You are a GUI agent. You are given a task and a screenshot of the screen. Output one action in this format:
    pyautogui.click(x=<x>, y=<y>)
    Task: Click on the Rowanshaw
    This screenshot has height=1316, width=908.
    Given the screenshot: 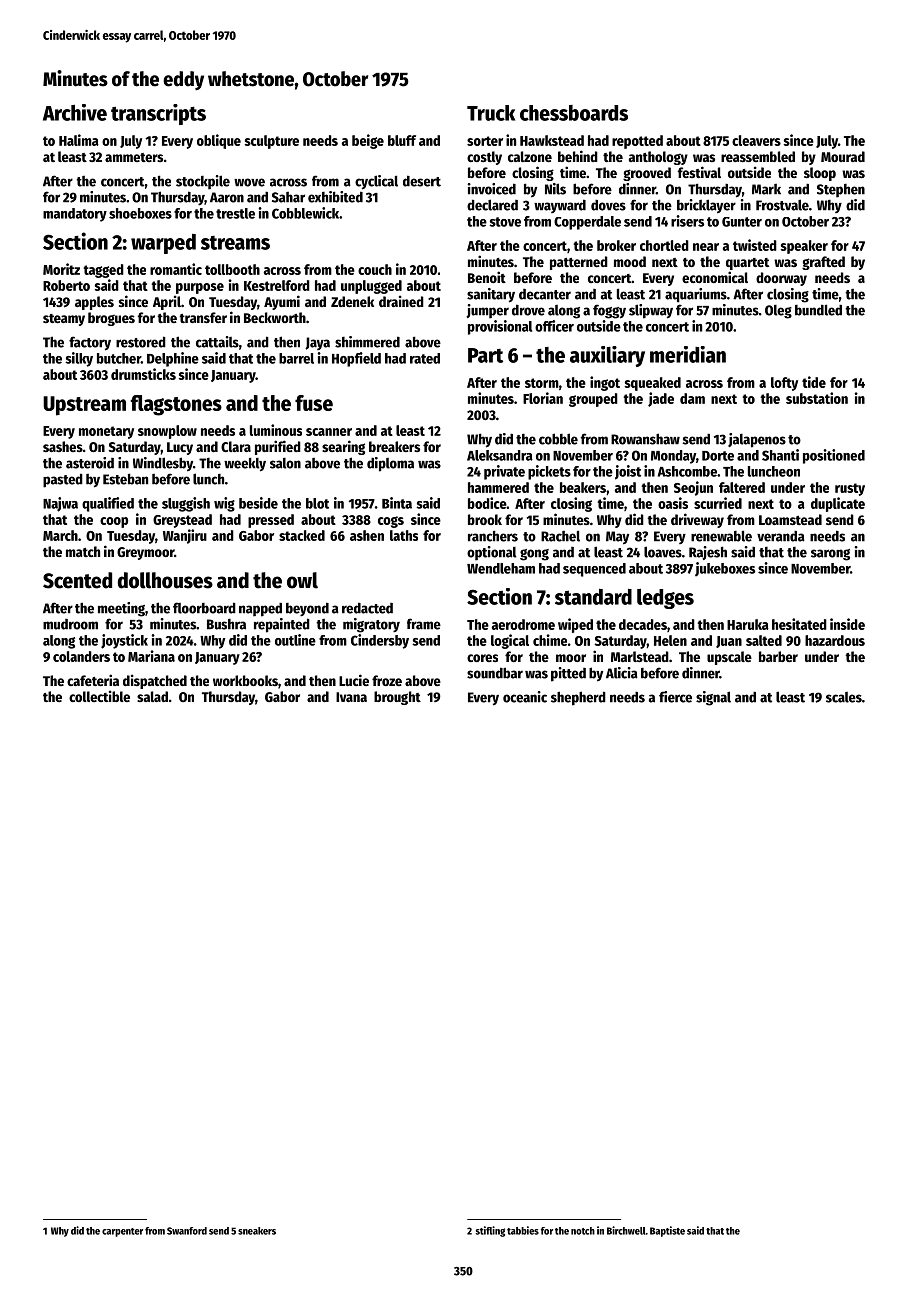 What is the action you would take?
    pyautogui.click(x=645, y=439)
